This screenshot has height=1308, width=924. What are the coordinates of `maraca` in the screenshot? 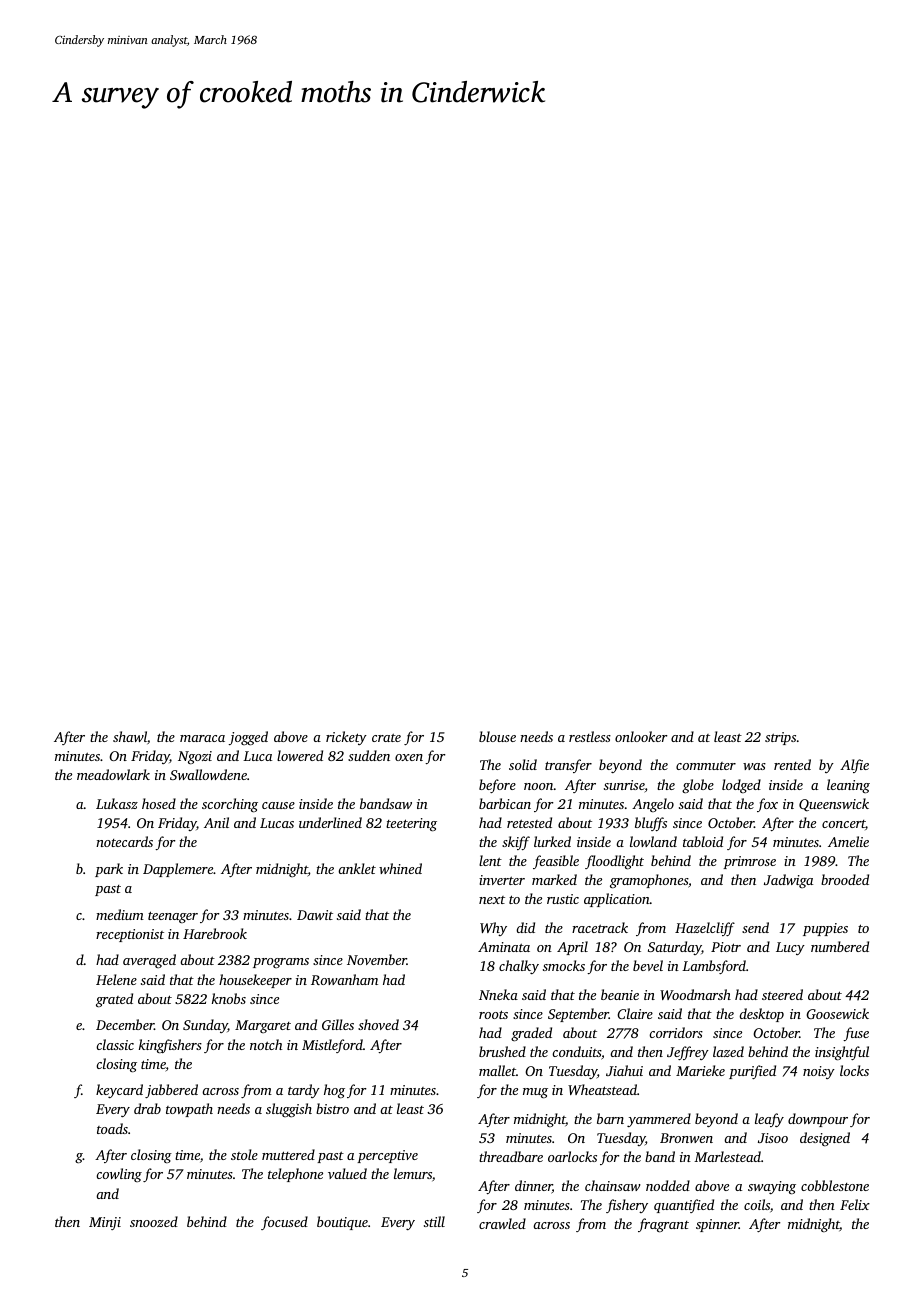 It's located at (202, 738).
